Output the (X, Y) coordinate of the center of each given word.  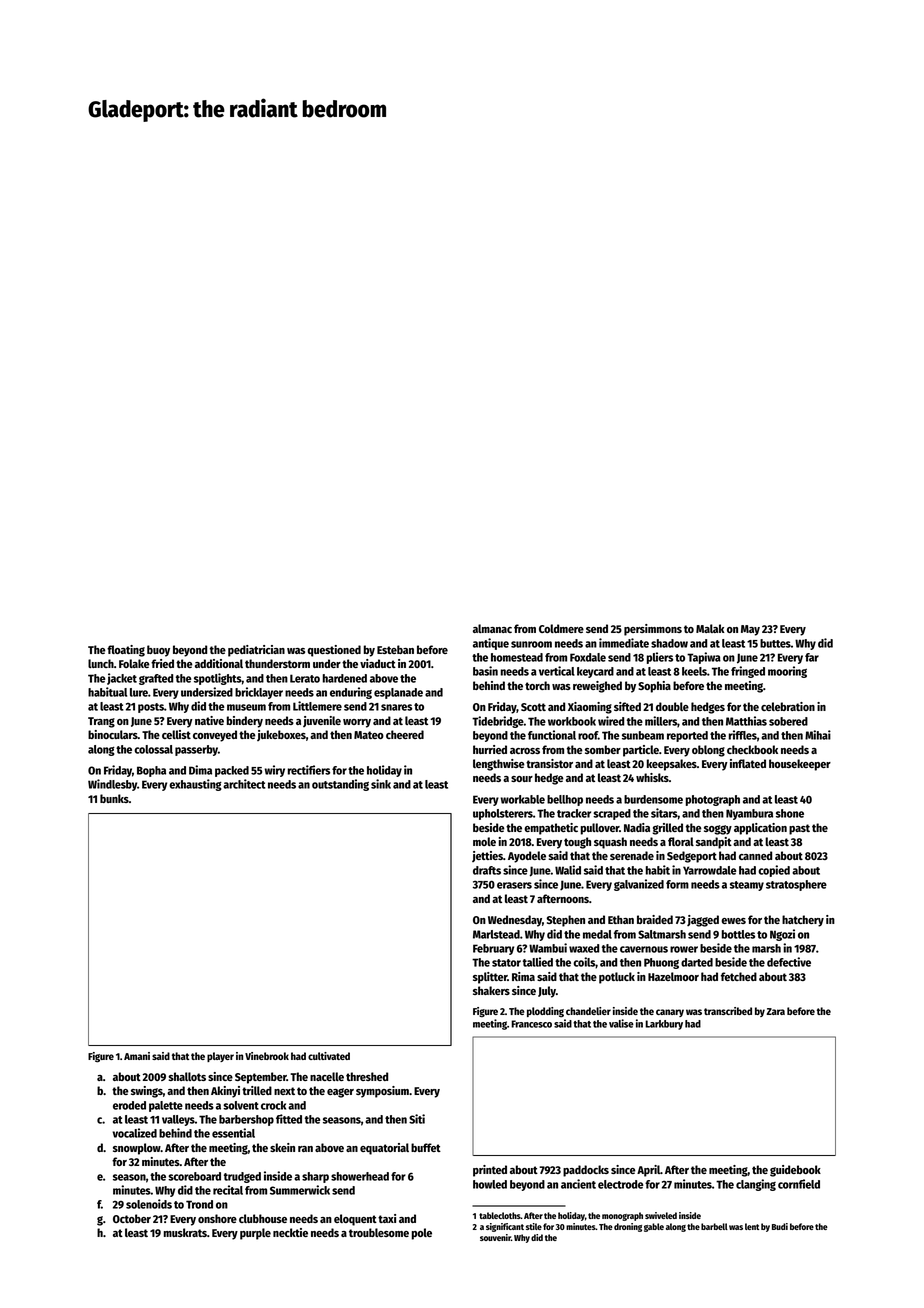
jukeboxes (281, 735)
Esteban (395, 649)
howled (490, 1184)
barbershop (246, 1120)
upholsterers (503, 814)
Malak (710, 628)
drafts (487, 870)
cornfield (799, 1184)
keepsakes (672, 765)
